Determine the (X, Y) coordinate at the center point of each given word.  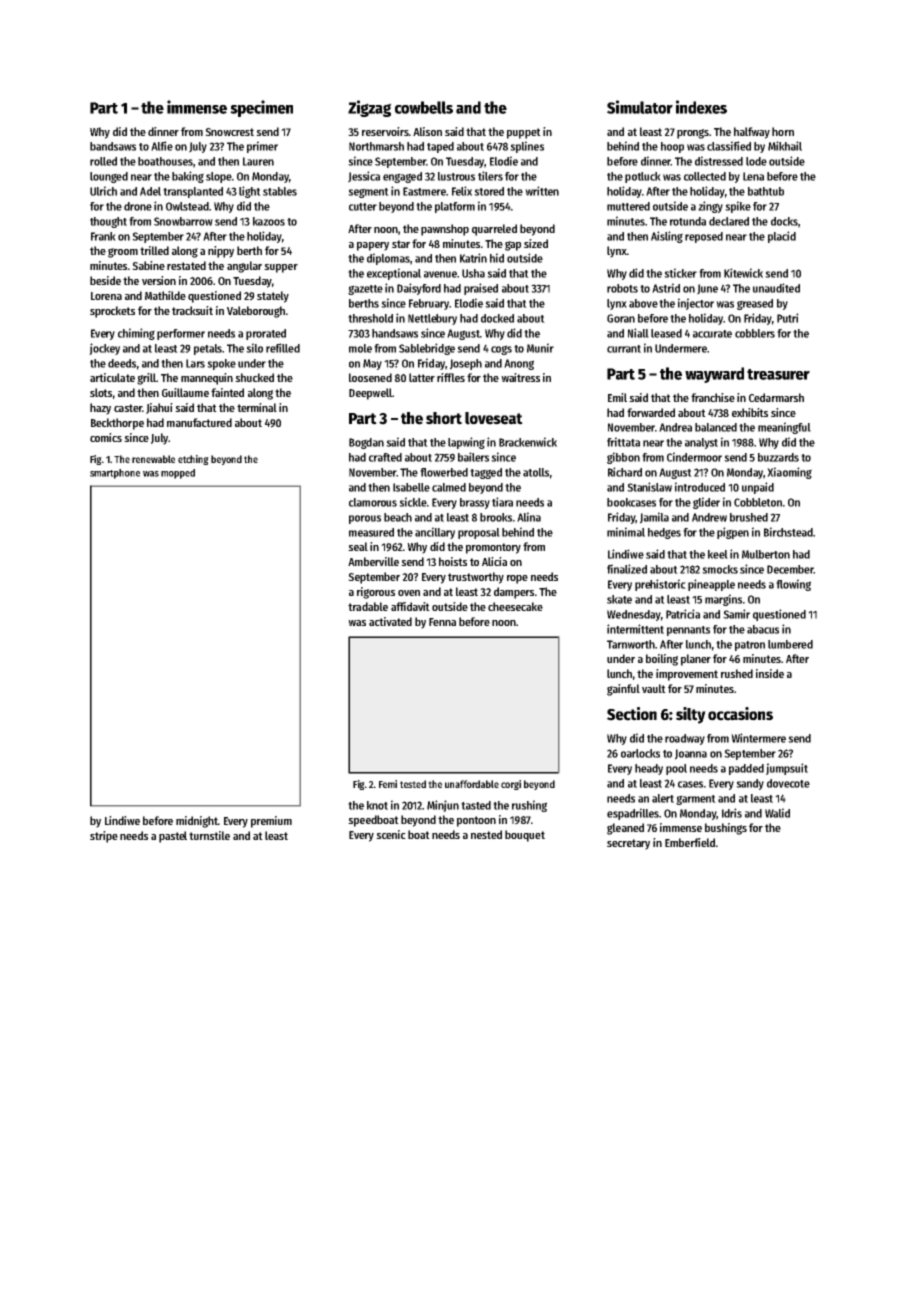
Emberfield (690, 842)
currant (624, 349)
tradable (368, 606)
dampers (514, 593)
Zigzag (369, 108)
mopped (178, 474)
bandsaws (113, 146)
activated (390, 621)
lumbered (790, 644)
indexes (701, 107)
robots (622, 288)
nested (486, 834)
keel (718, 554)
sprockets (112, 312)
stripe (104, 837)
